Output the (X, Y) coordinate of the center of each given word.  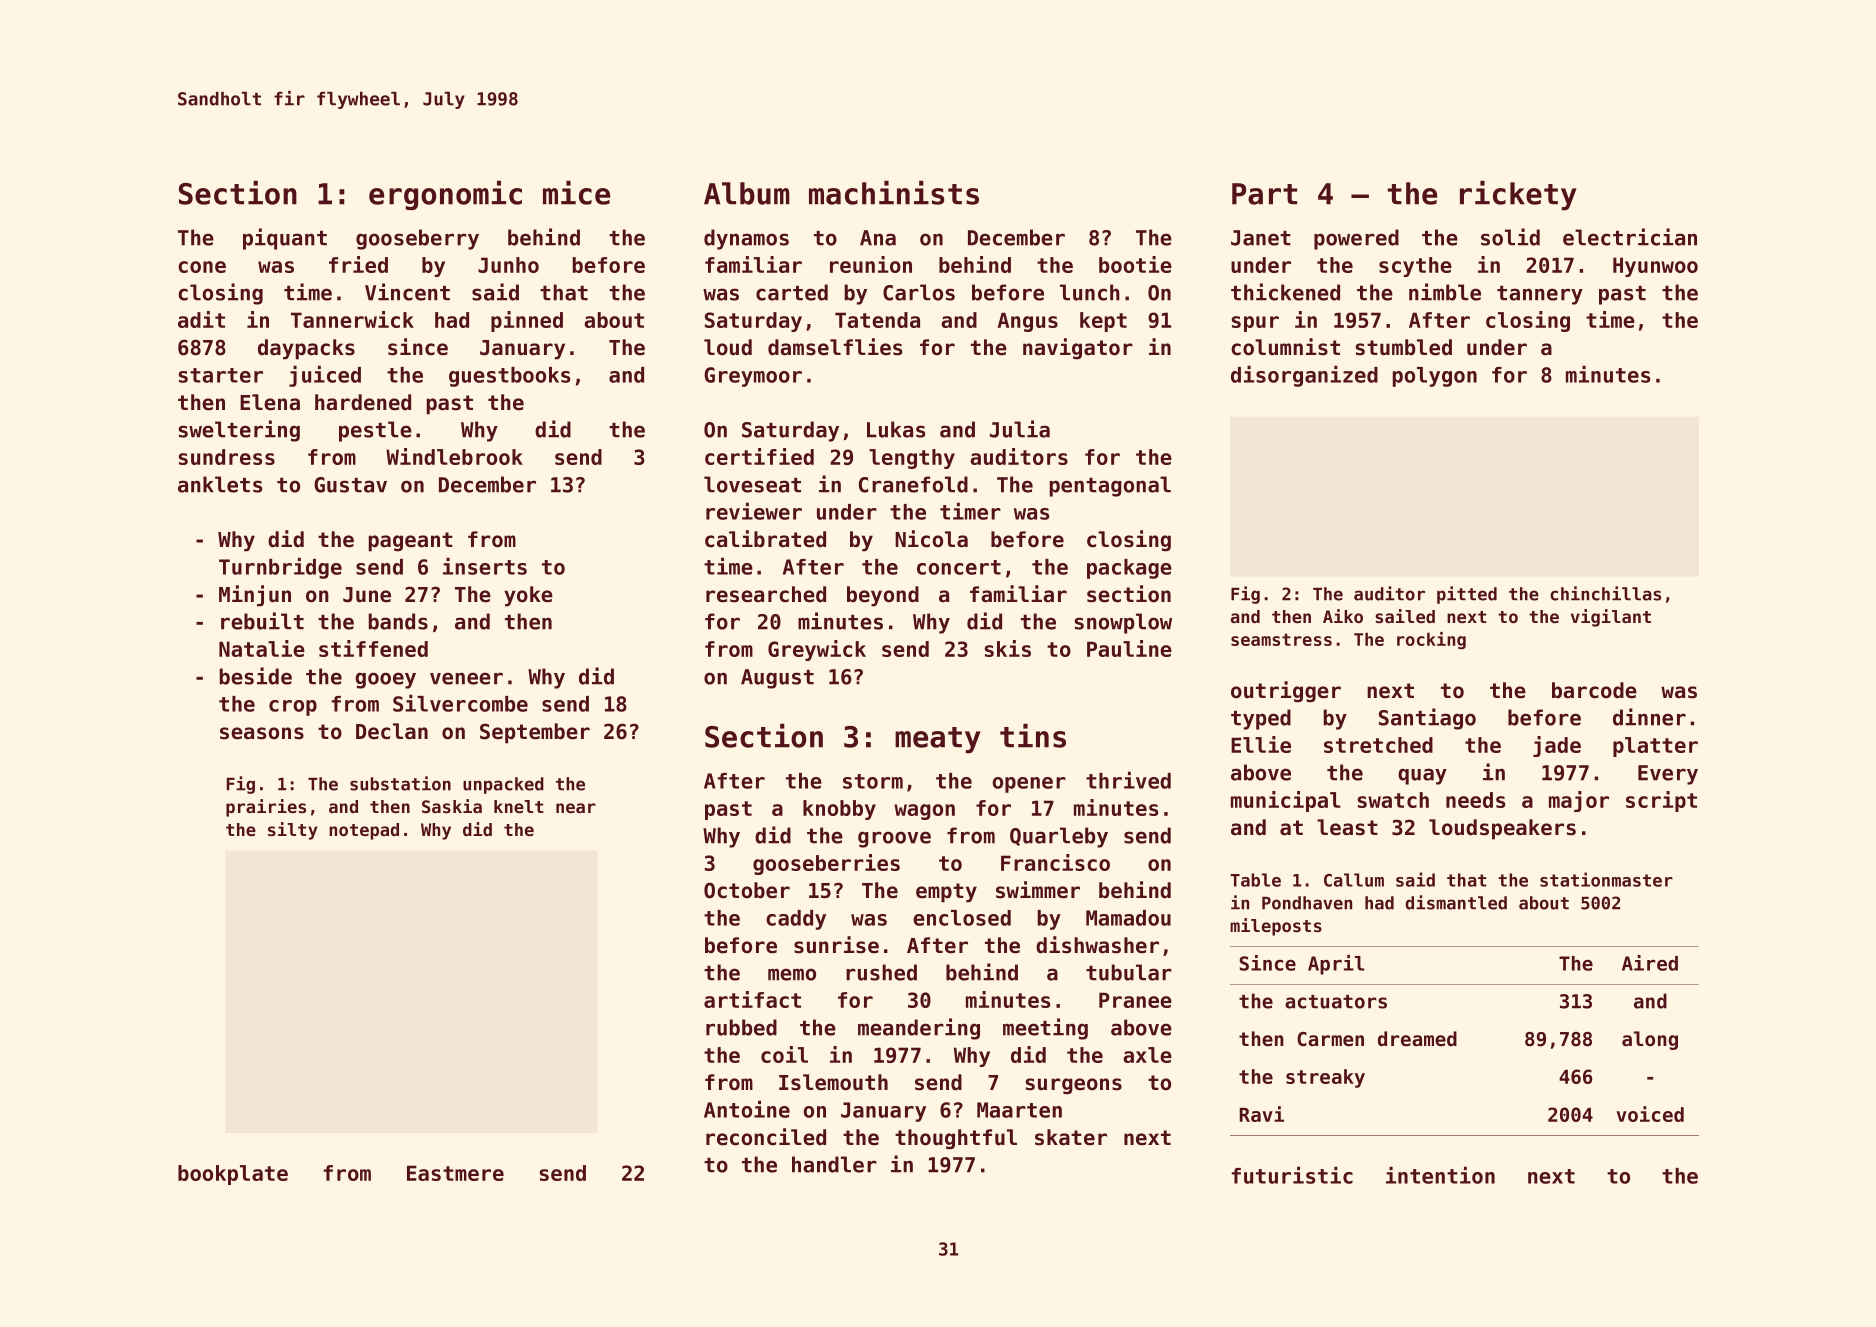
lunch (1090, 292)
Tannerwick (352, 319)
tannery (1540, 295)
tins (1033, 736)
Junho (508, 265)
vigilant (1611, 618)
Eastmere (455, 1173)
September (535, 733)
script (1661, 801)
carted (792, 292)
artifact (752, 999)
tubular (1129, 972)
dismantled (1456, 902)
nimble (1445, 292)
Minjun (255, 596)
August (777, 679)
